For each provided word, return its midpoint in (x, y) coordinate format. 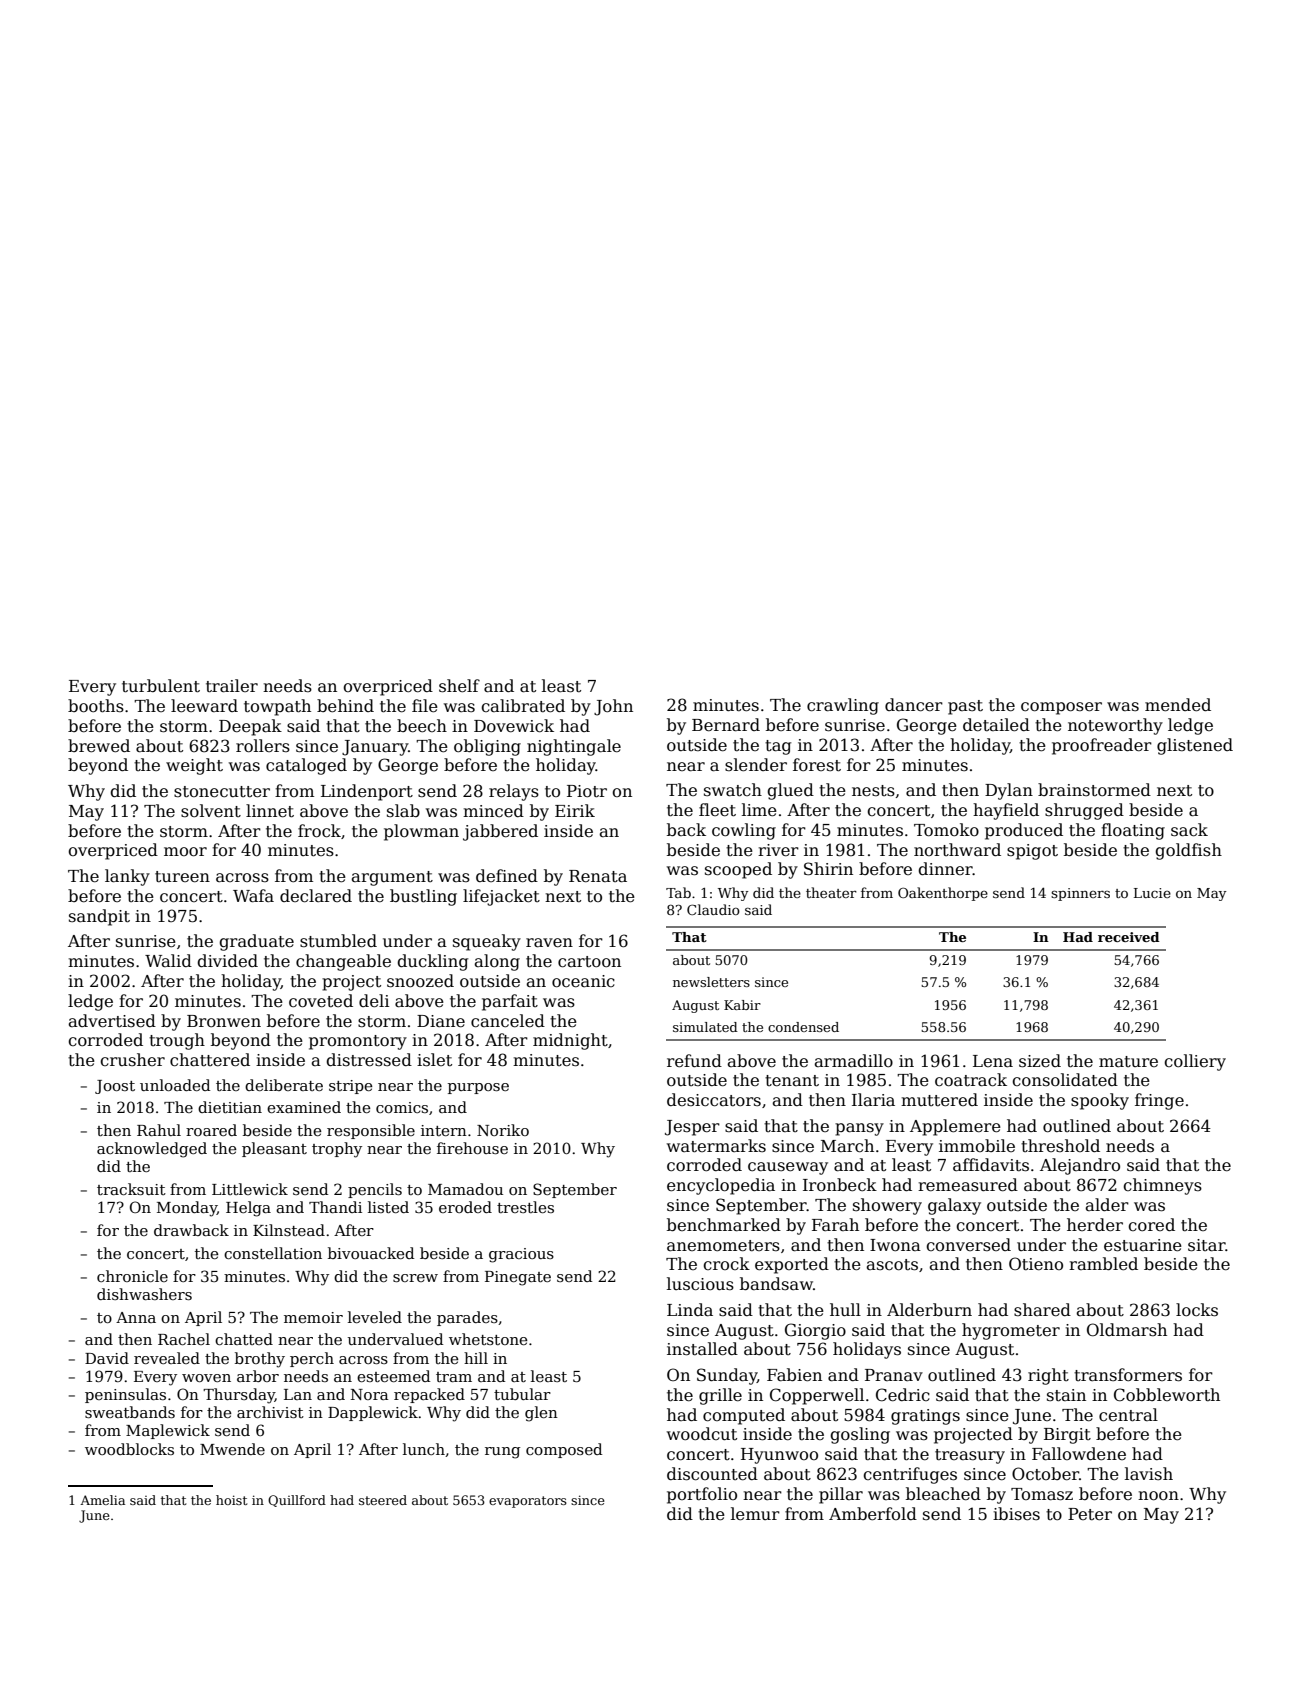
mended (1178, 705)
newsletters (711, 982)
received (1129, 937)
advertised (112, 1021)
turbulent (161, 686)
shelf (459, 686)
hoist (231, 1500)
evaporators (528, 1502)
